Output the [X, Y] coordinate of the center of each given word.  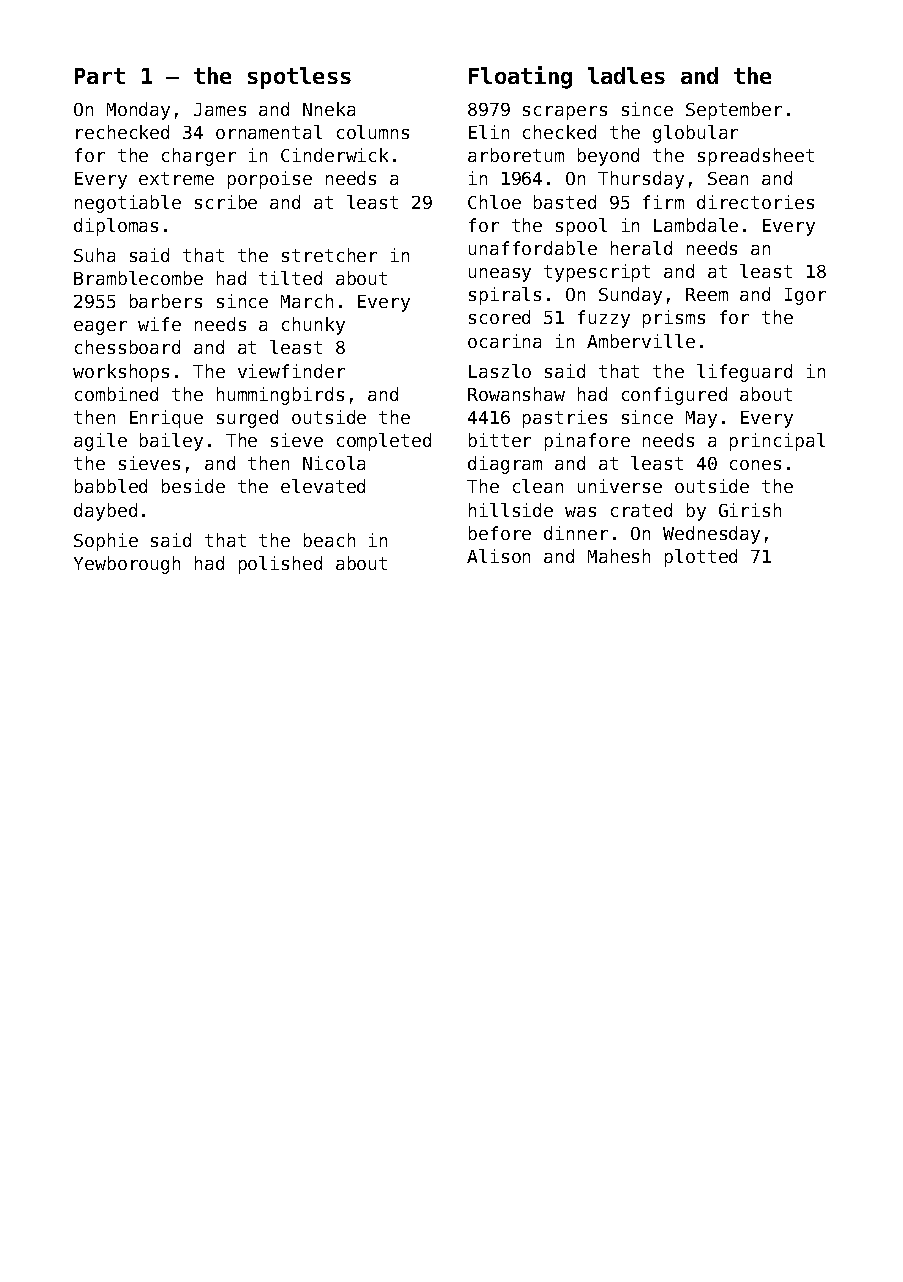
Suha [94, 255]
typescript [597, 273]
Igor [805, 296]
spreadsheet [756, 157]
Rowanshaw [516, 394]
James [220, 109]
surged [247, 419]
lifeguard [744, 373]
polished [280, 565]
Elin [489, 132]
